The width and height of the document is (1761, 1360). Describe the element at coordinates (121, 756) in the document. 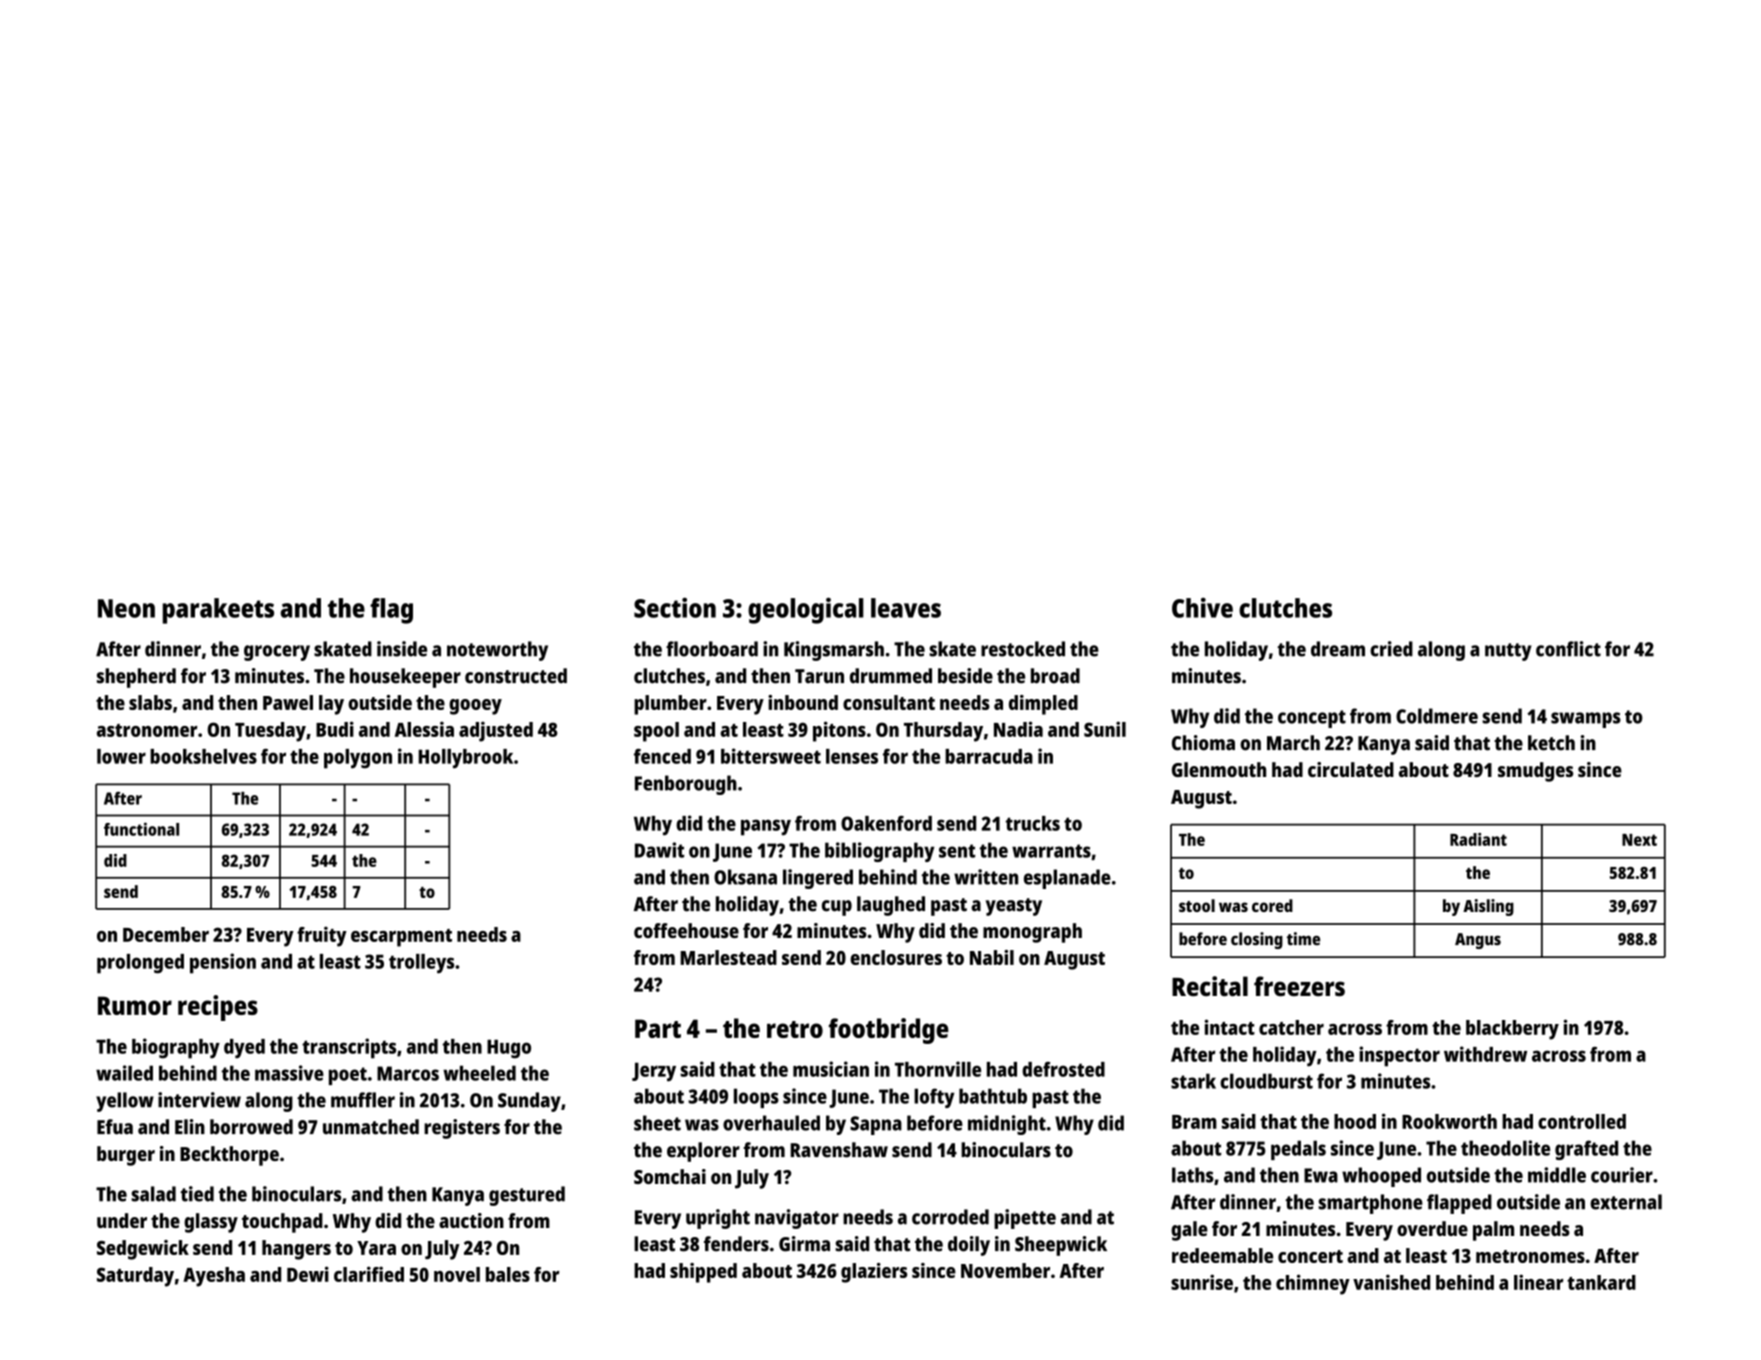

I see `lower` at that location.
